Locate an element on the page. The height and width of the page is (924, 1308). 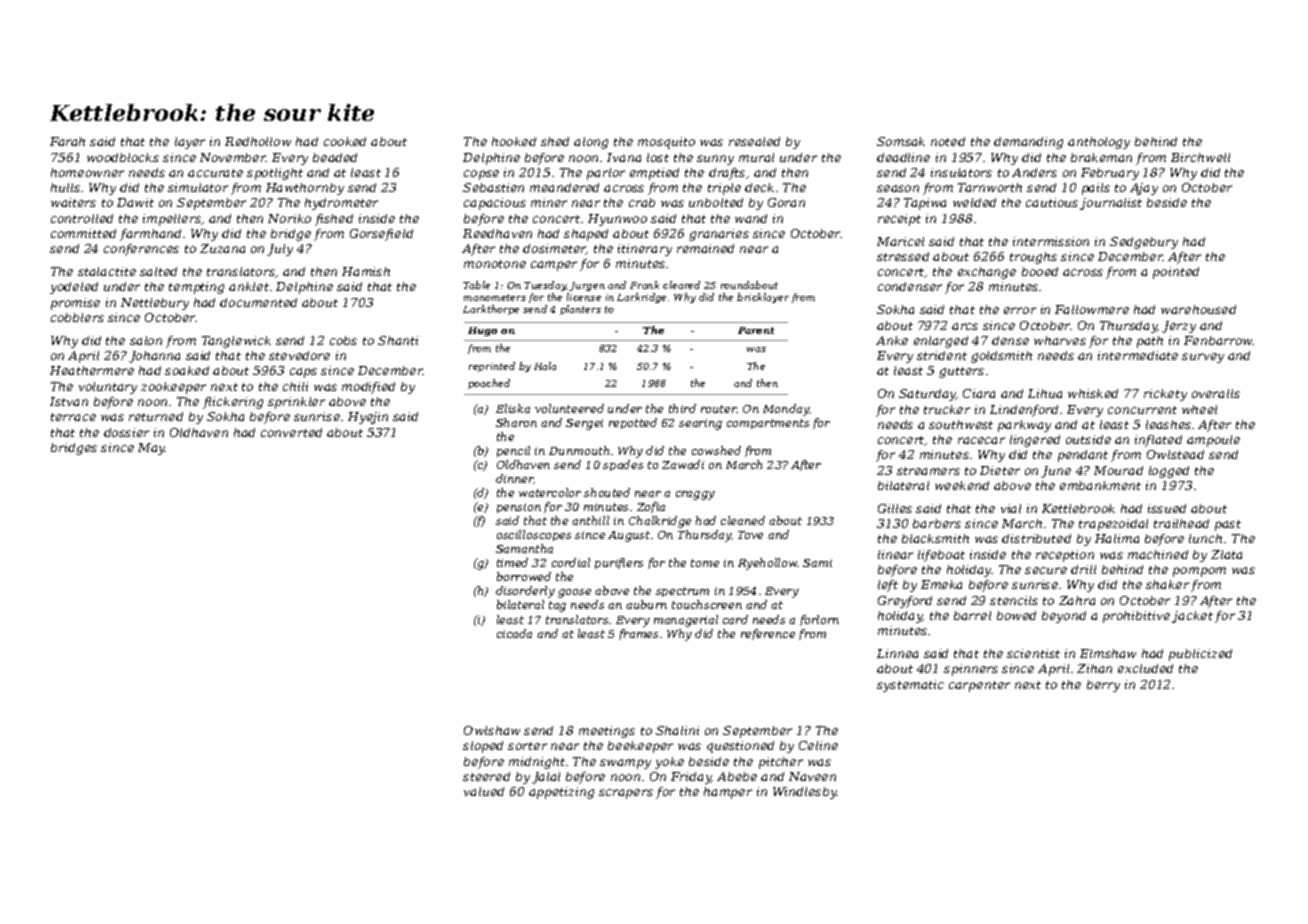
resealed is located at coordinates (754, 141).
